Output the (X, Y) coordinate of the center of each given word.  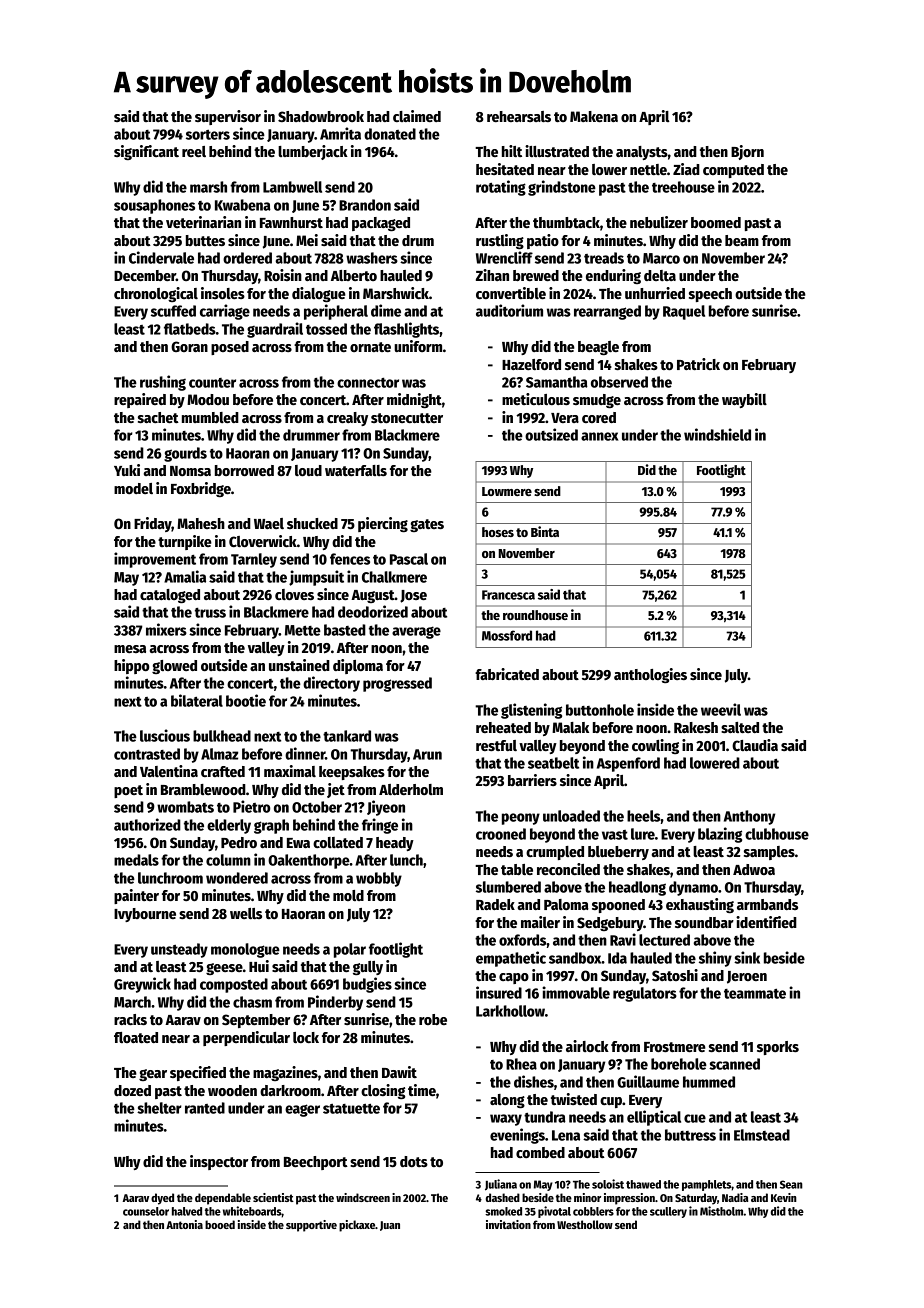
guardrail (275, 330)
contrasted (147, 754)
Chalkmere (394, 577)
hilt (512, 151)
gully (368, 968)
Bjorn (747, 152)
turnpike (185, 542)
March (132, 1002)
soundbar (704, 922)
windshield (717, 434)
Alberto (354, 275)
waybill (744, 400)
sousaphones (154, 206)
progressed (397, 684)
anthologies (650, 675)
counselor (146, 1211)
